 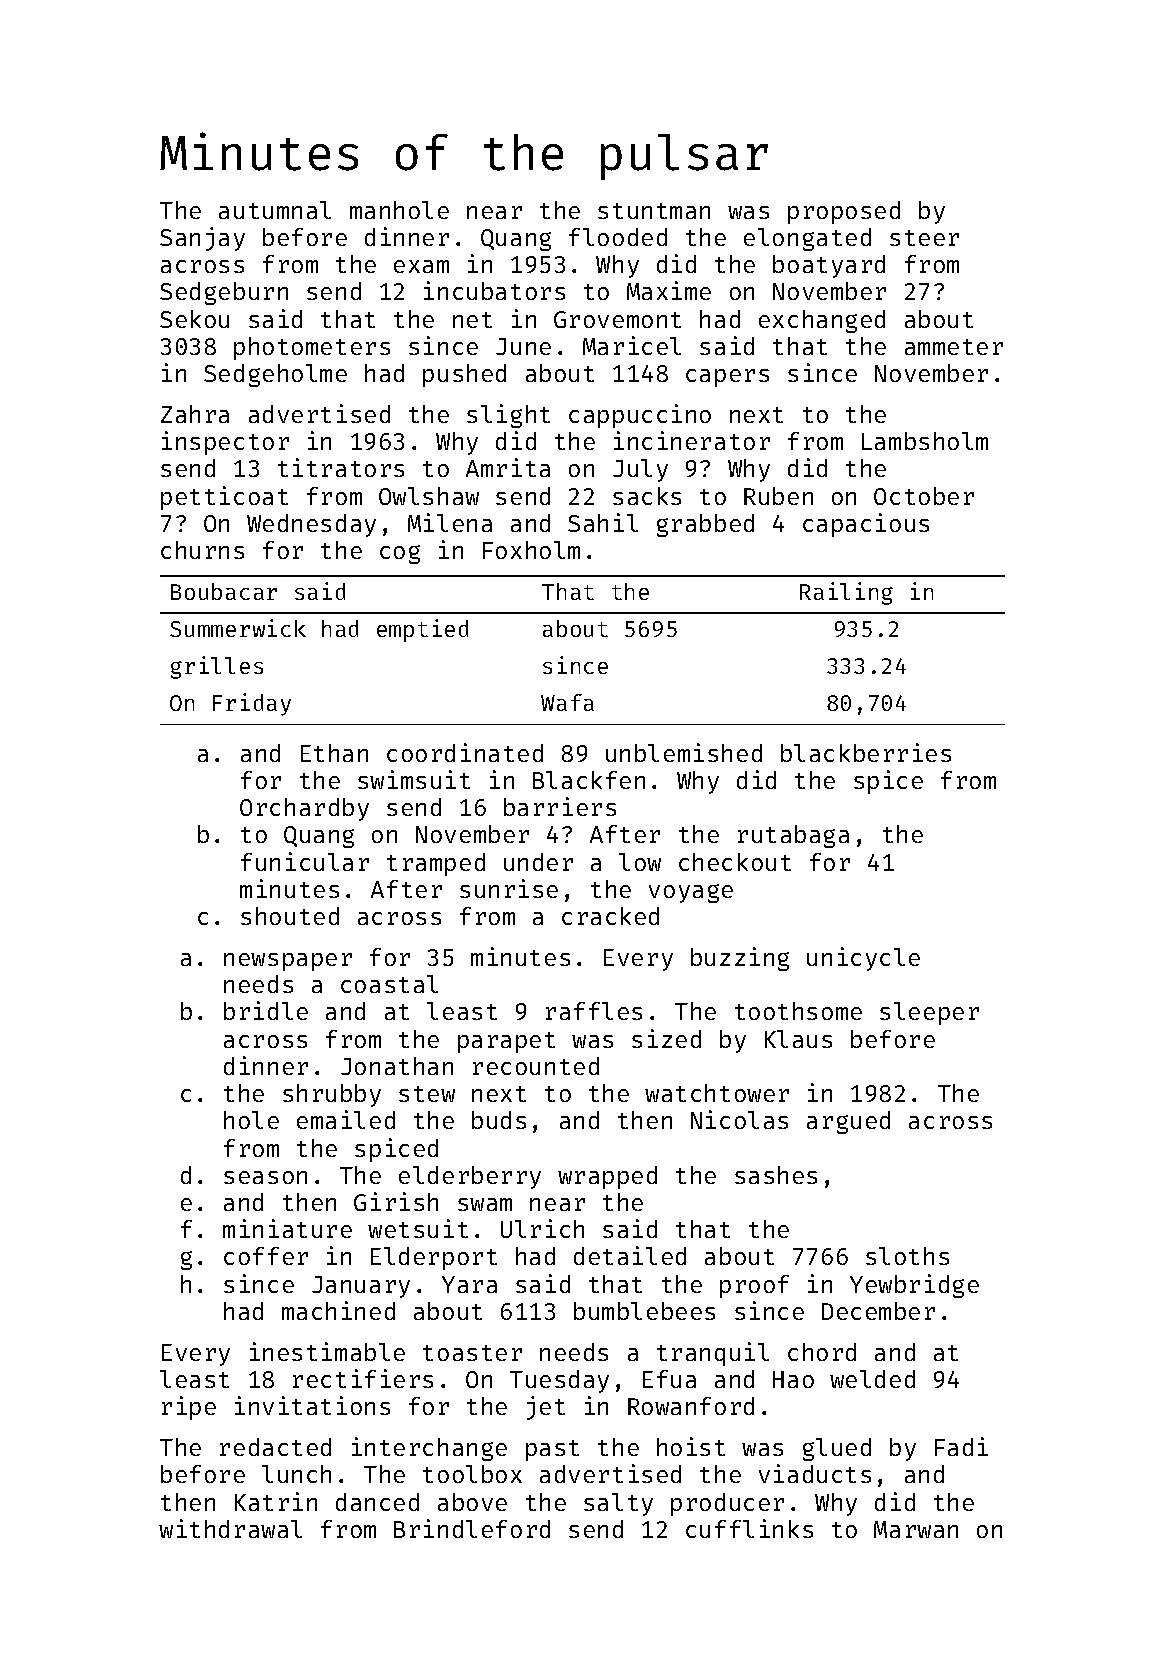 What do you see at coordinates (961, 1446) in the image?
I see `Fadi` at bounding box center [961, 1446].
